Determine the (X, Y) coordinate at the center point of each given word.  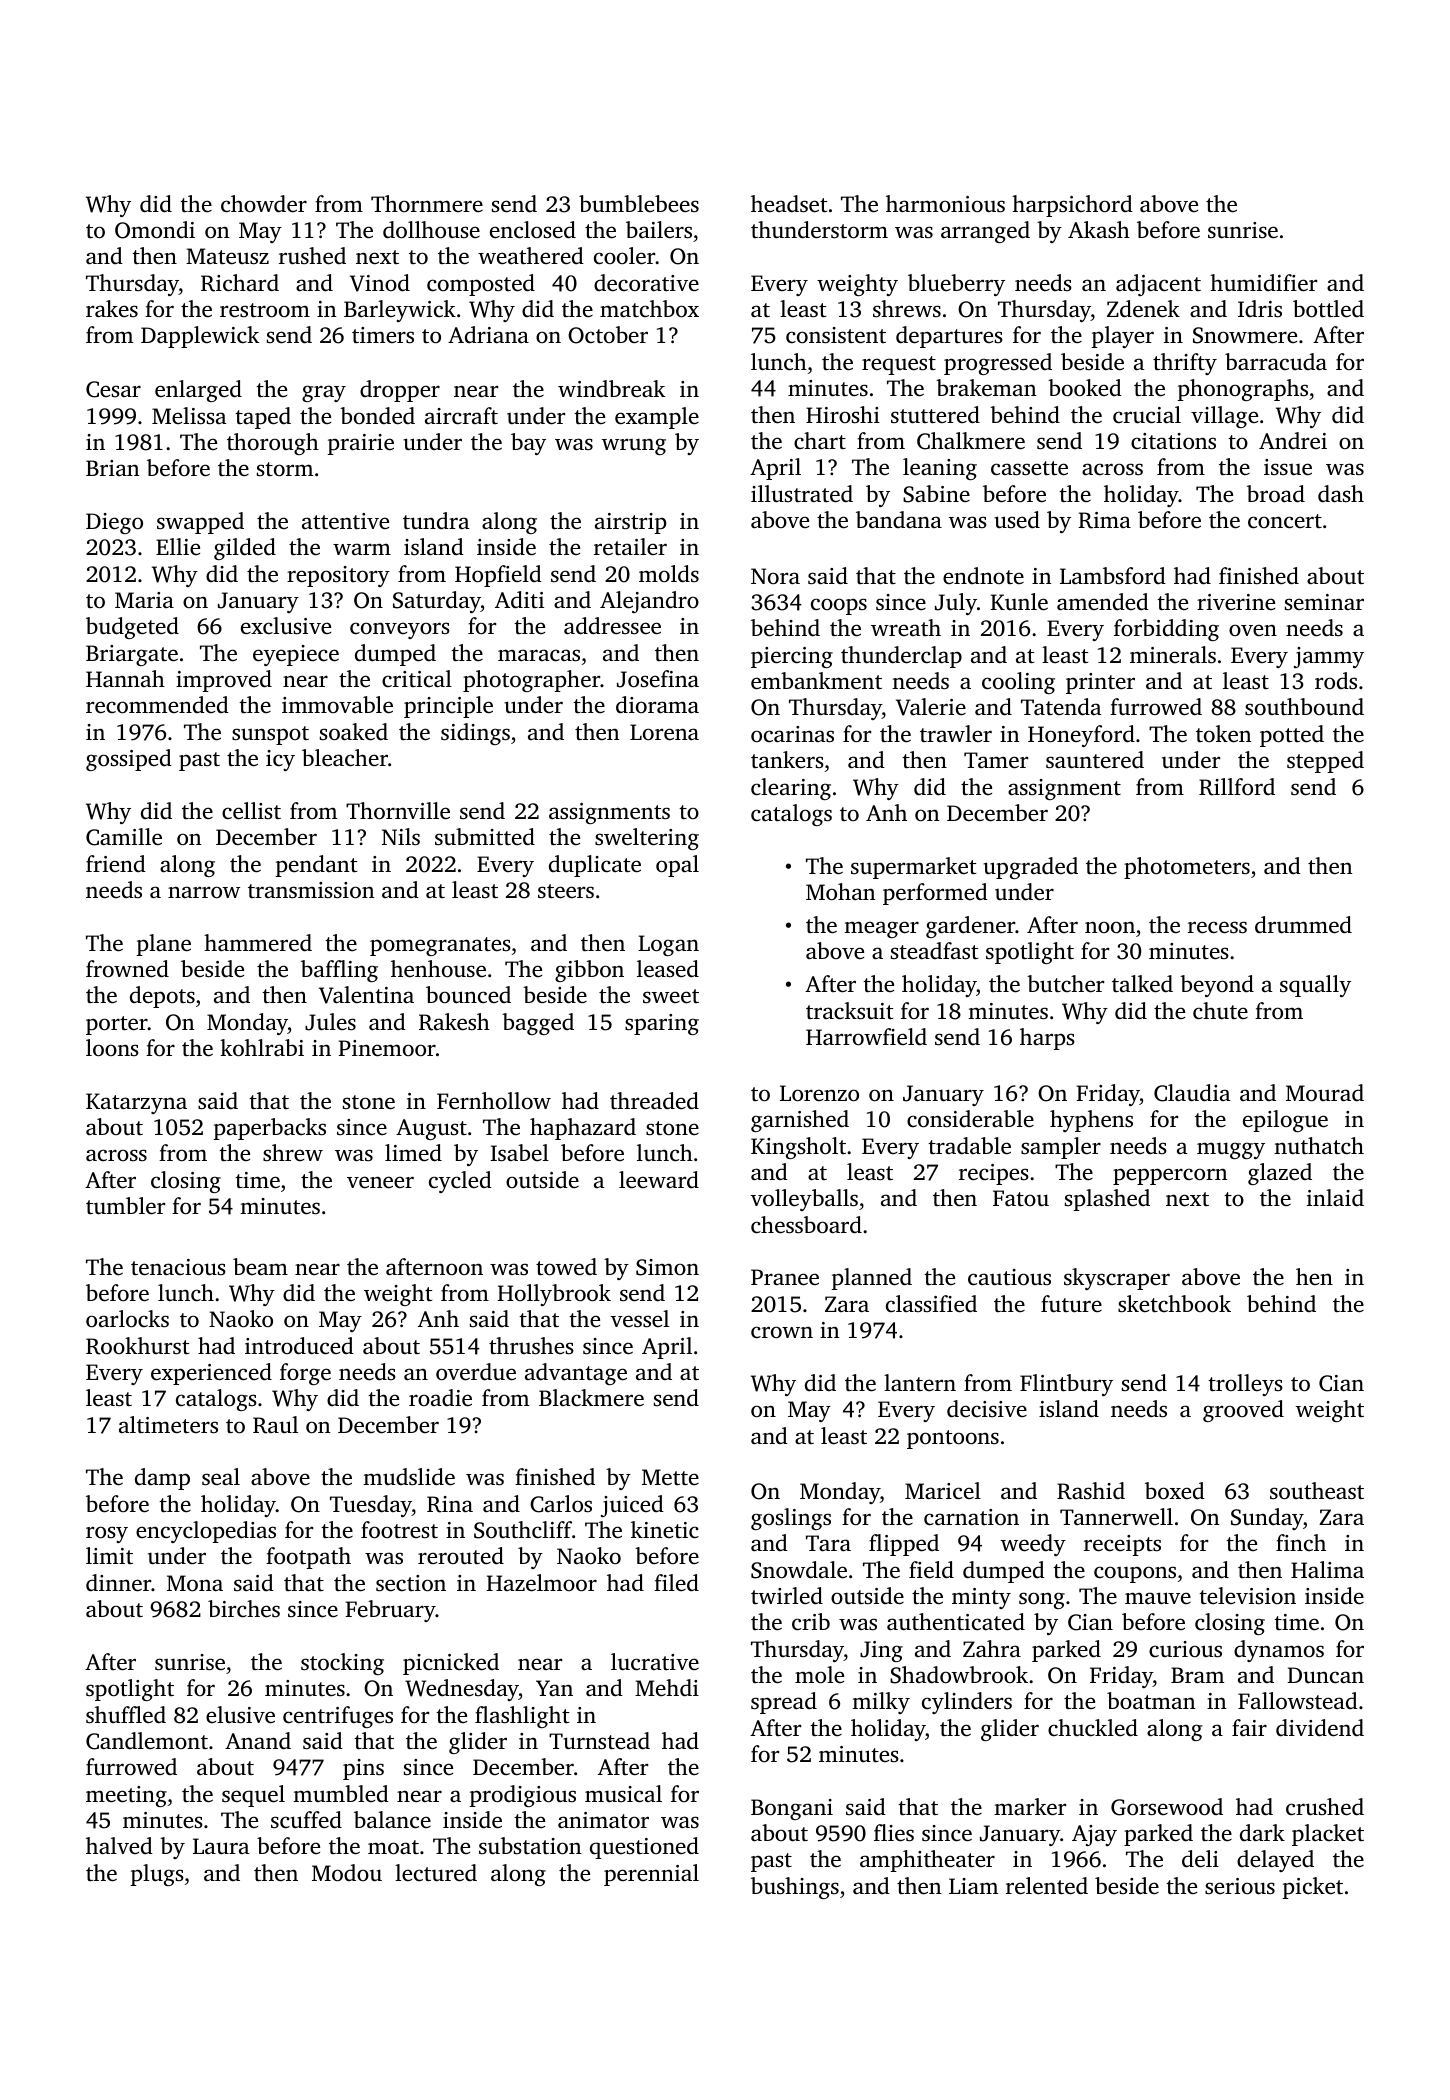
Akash (1099, 229)
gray (324, 393)
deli (1200, 1859)
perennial (651, 1875)
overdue (476, 1372)
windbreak (611, 389)
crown (782, 1332)
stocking (342, 1664)
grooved (1243, 1411)
